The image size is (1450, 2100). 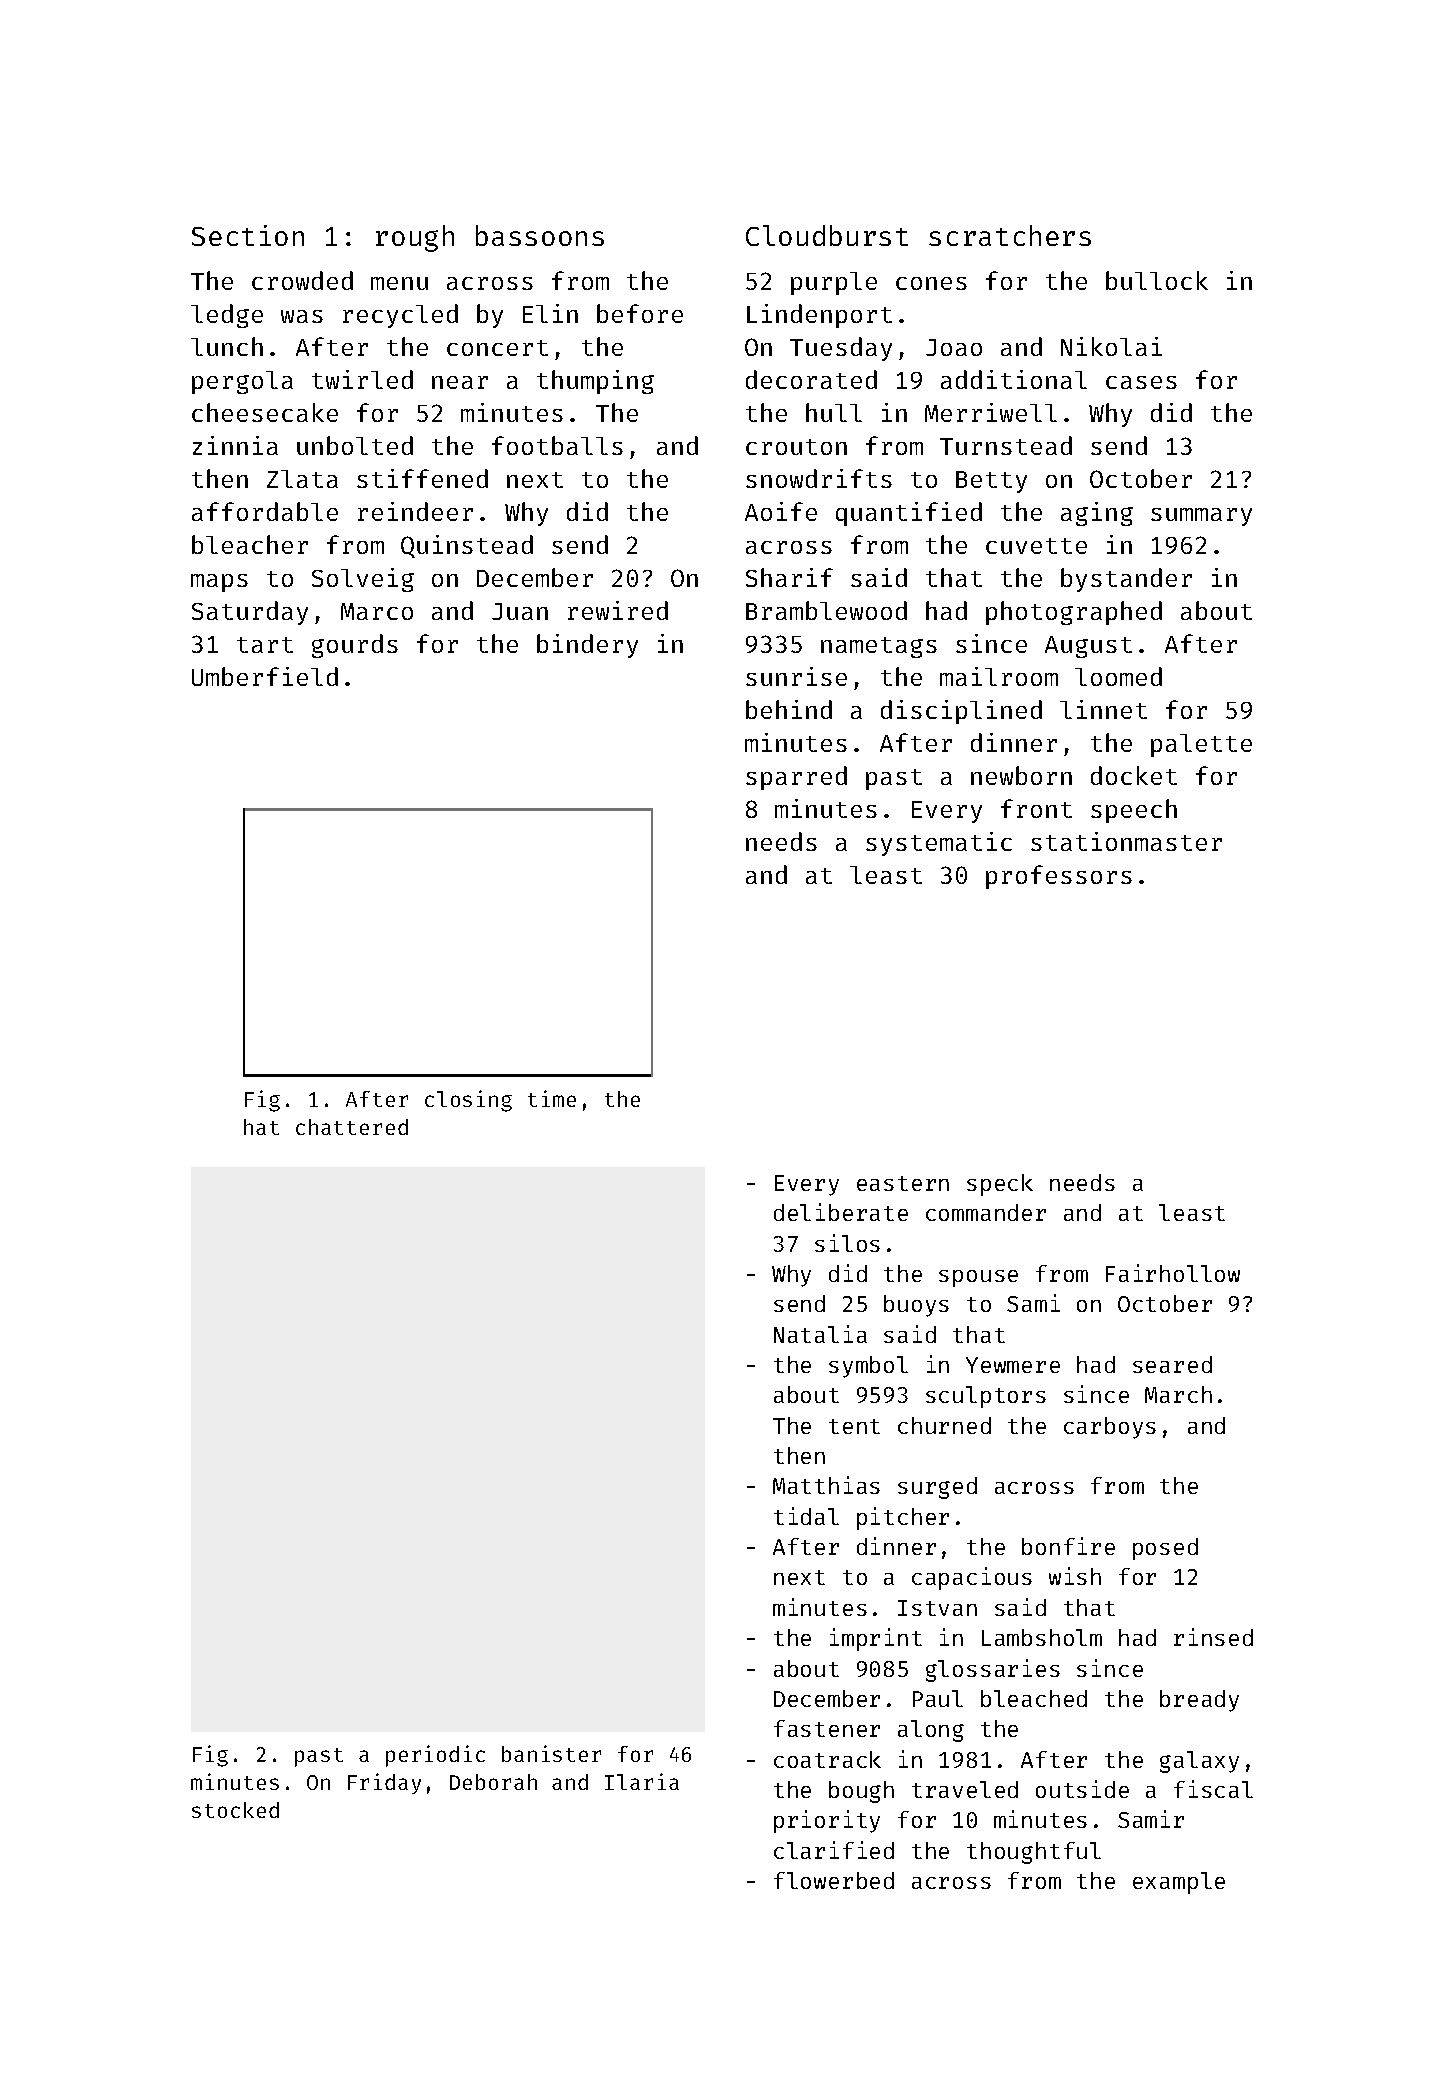 What do you see at coordinates (235, 1810) in the document?
I see `stocked` at bounding box center [235, 1810].
